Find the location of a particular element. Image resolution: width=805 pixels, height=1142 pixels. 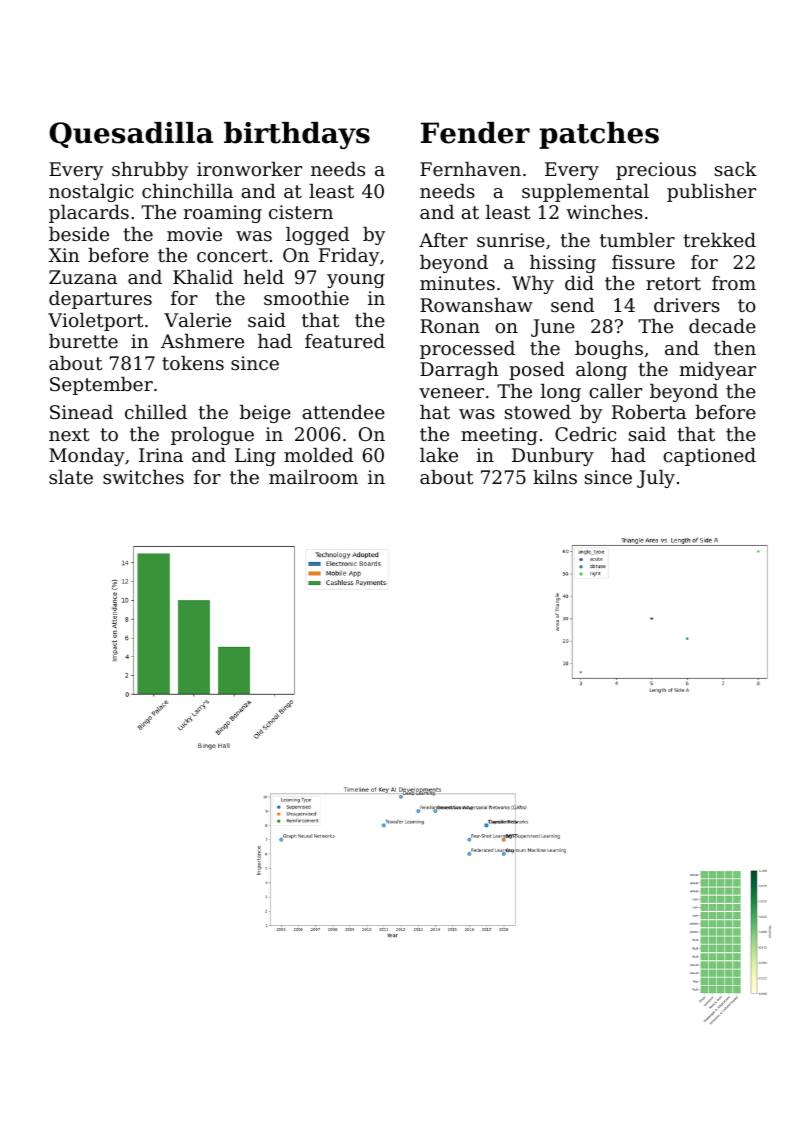

slate is located at coordinates (71, 477).
